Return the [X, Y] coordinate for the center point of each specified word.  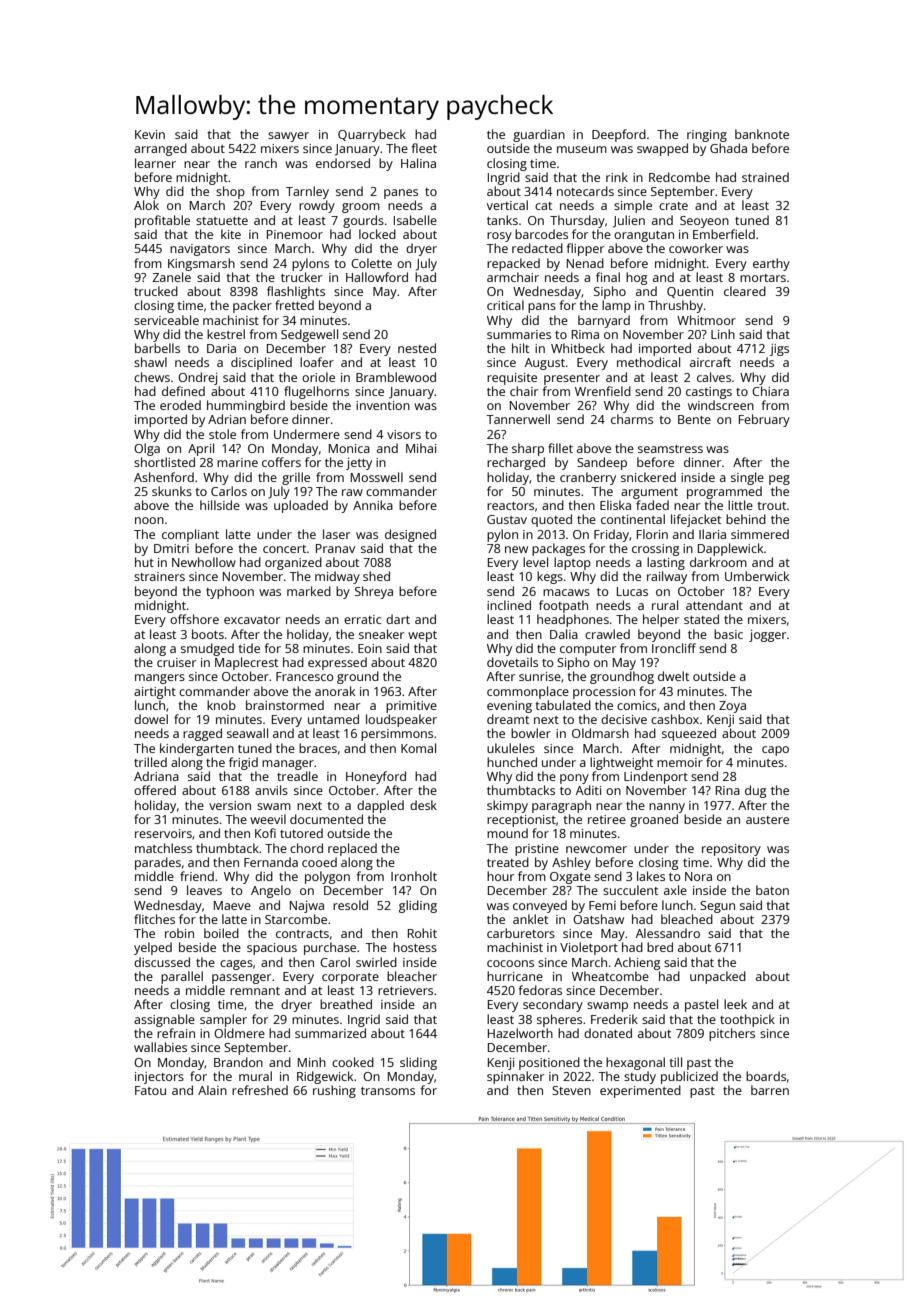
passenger [241, 979]
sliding [418, 1063]
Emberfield [724, 234]
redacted [537, 248]
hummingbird [246, 406]
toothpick [747, 1020]
